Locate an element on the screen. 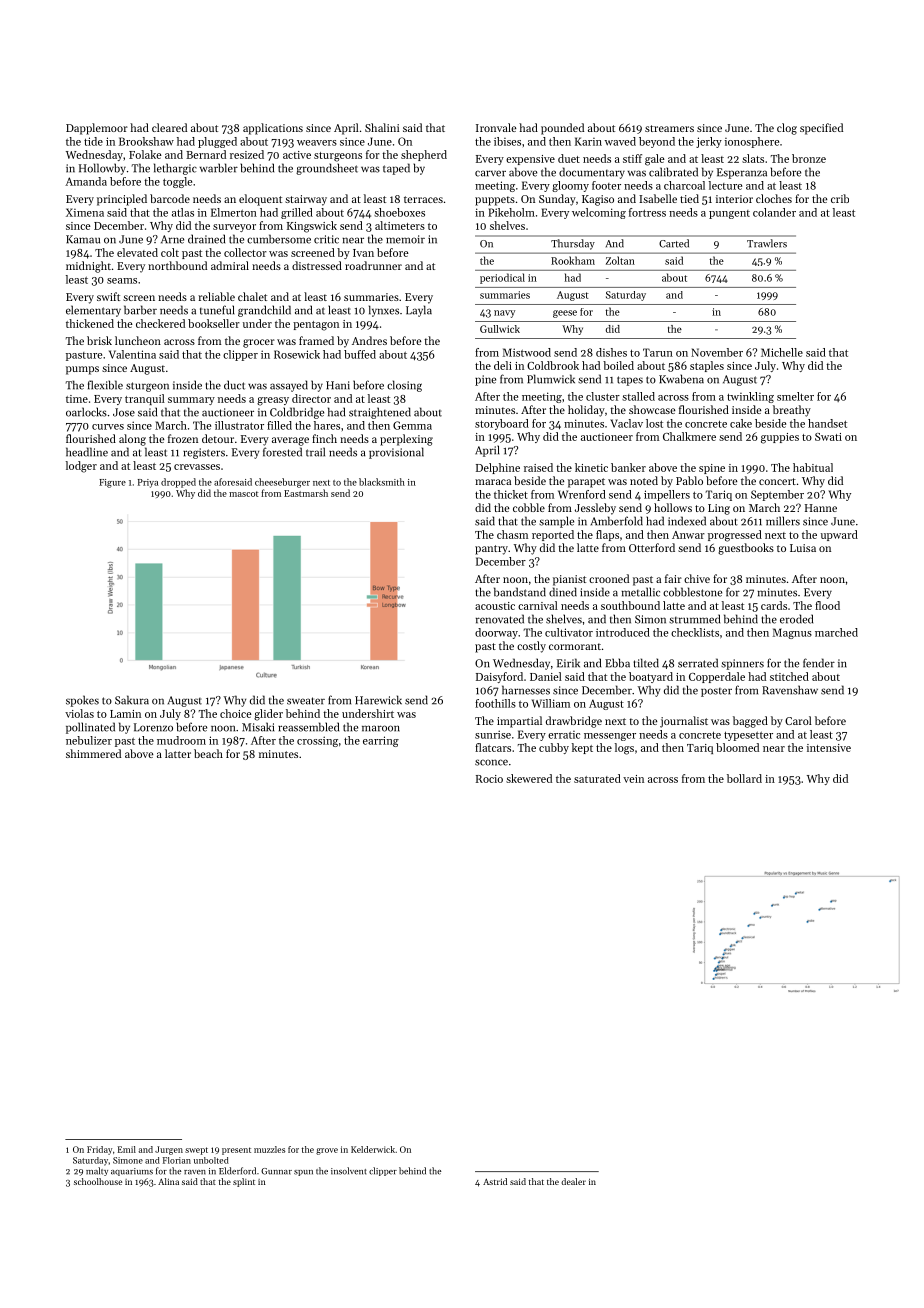  Ironvale is located at coordinates (496, 127).
